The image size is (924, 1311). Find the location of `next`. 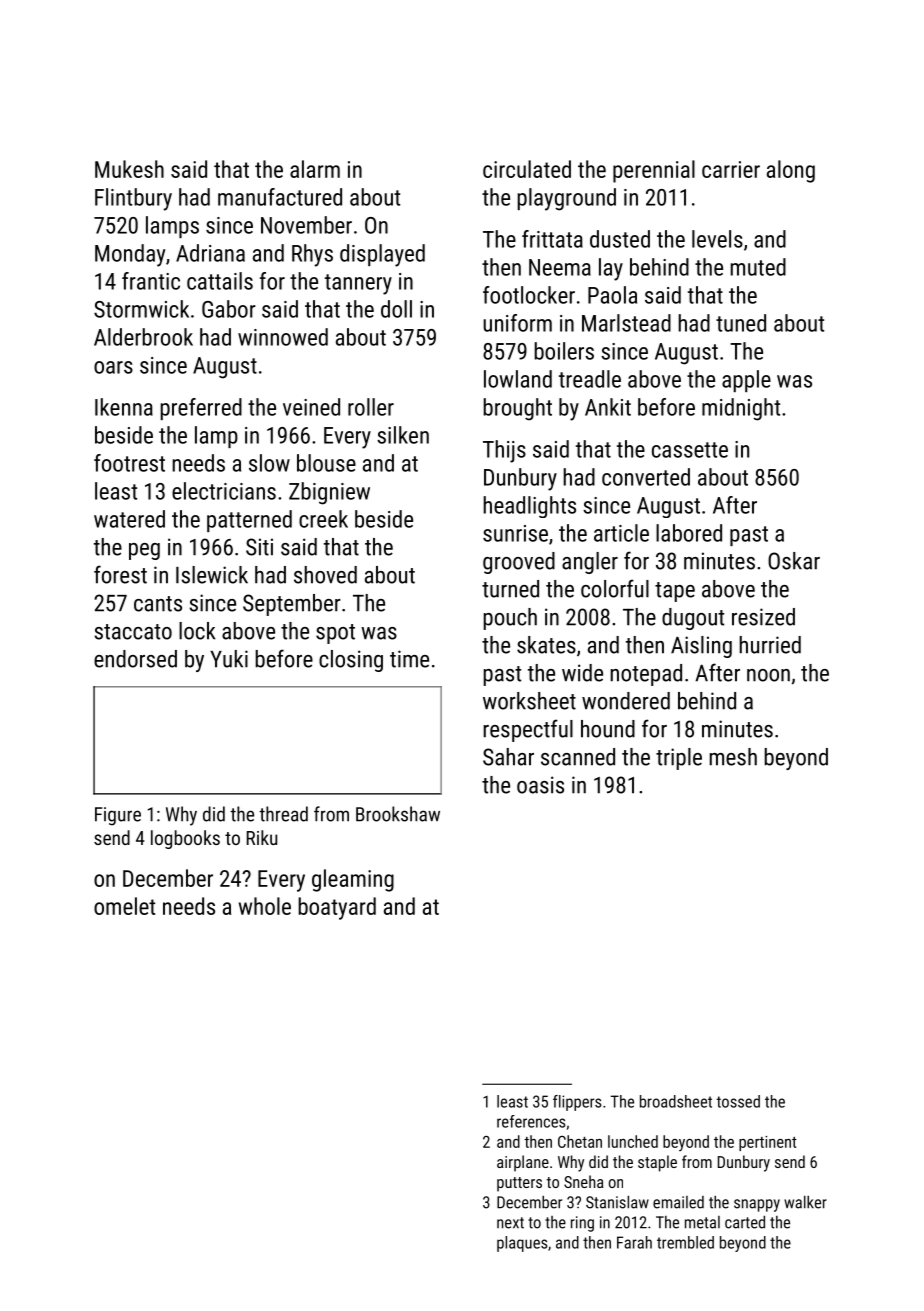

next is located at coordinates (510, 1223).
